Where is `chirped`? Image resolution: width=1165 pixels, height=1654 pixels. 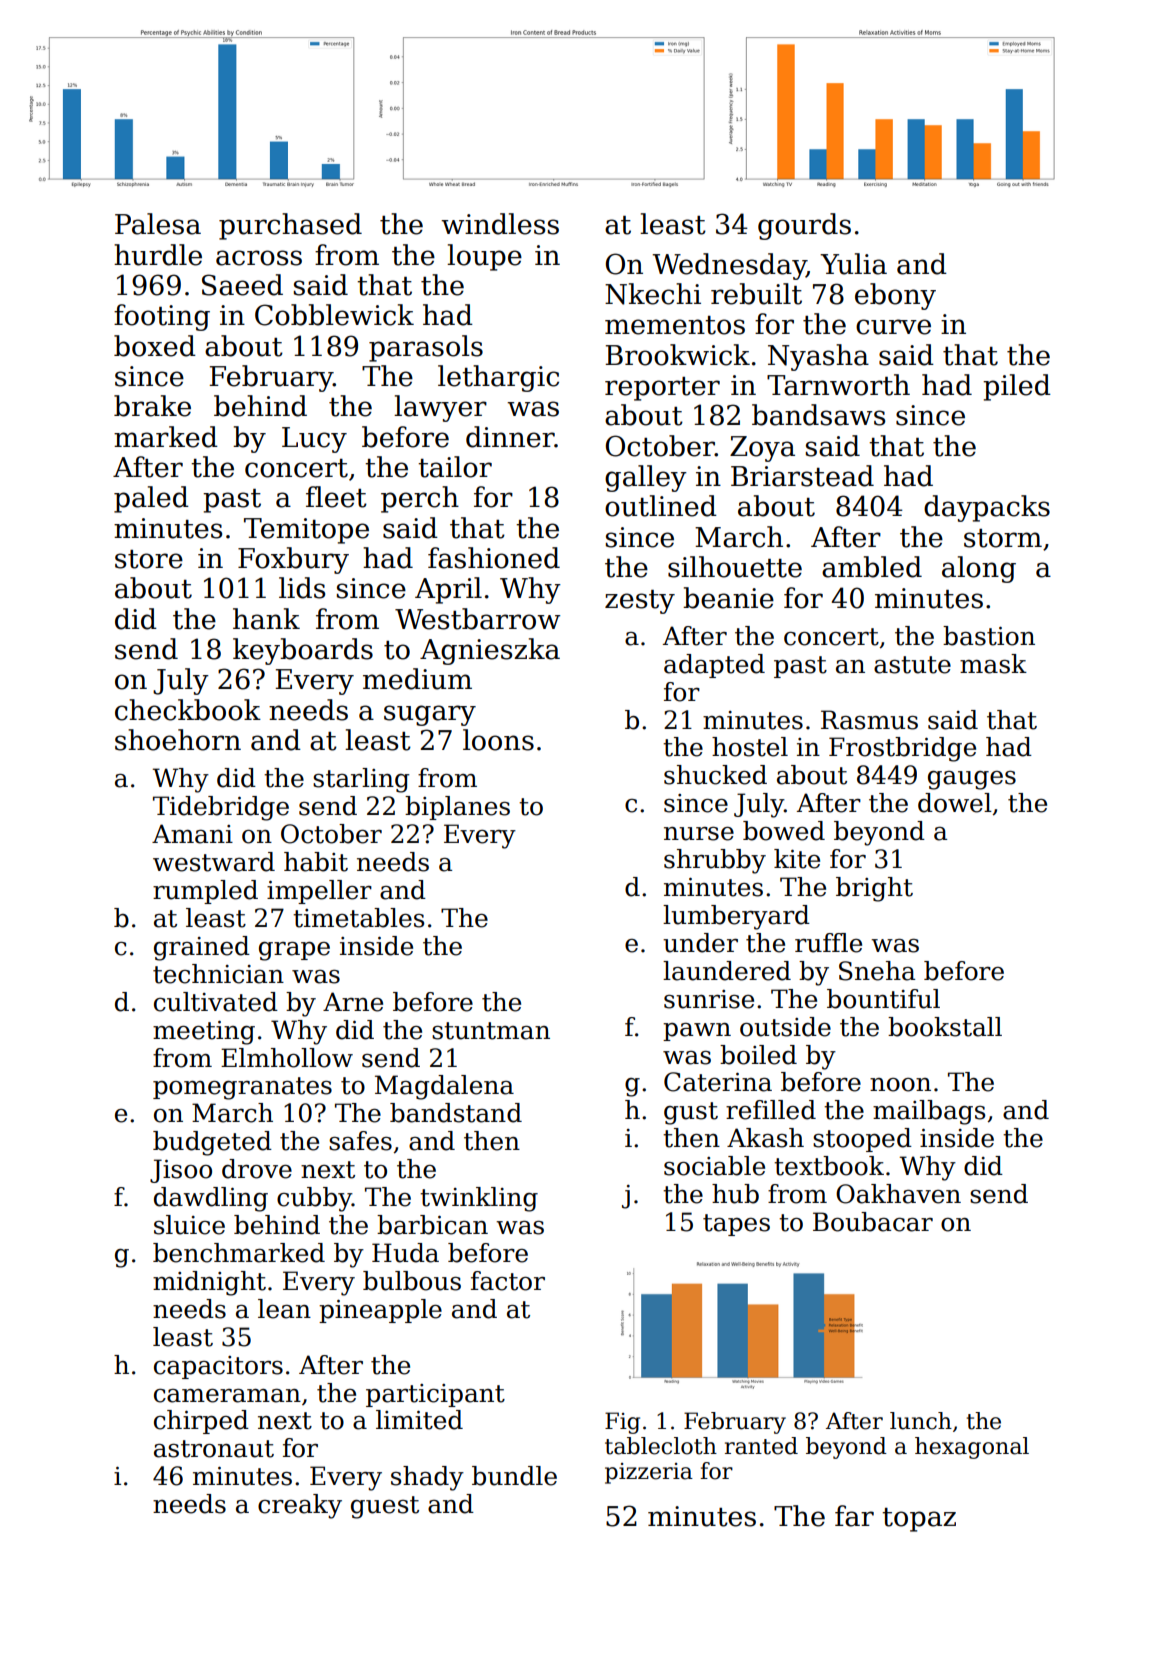
chirped is located at coordinates (201, 1422).
